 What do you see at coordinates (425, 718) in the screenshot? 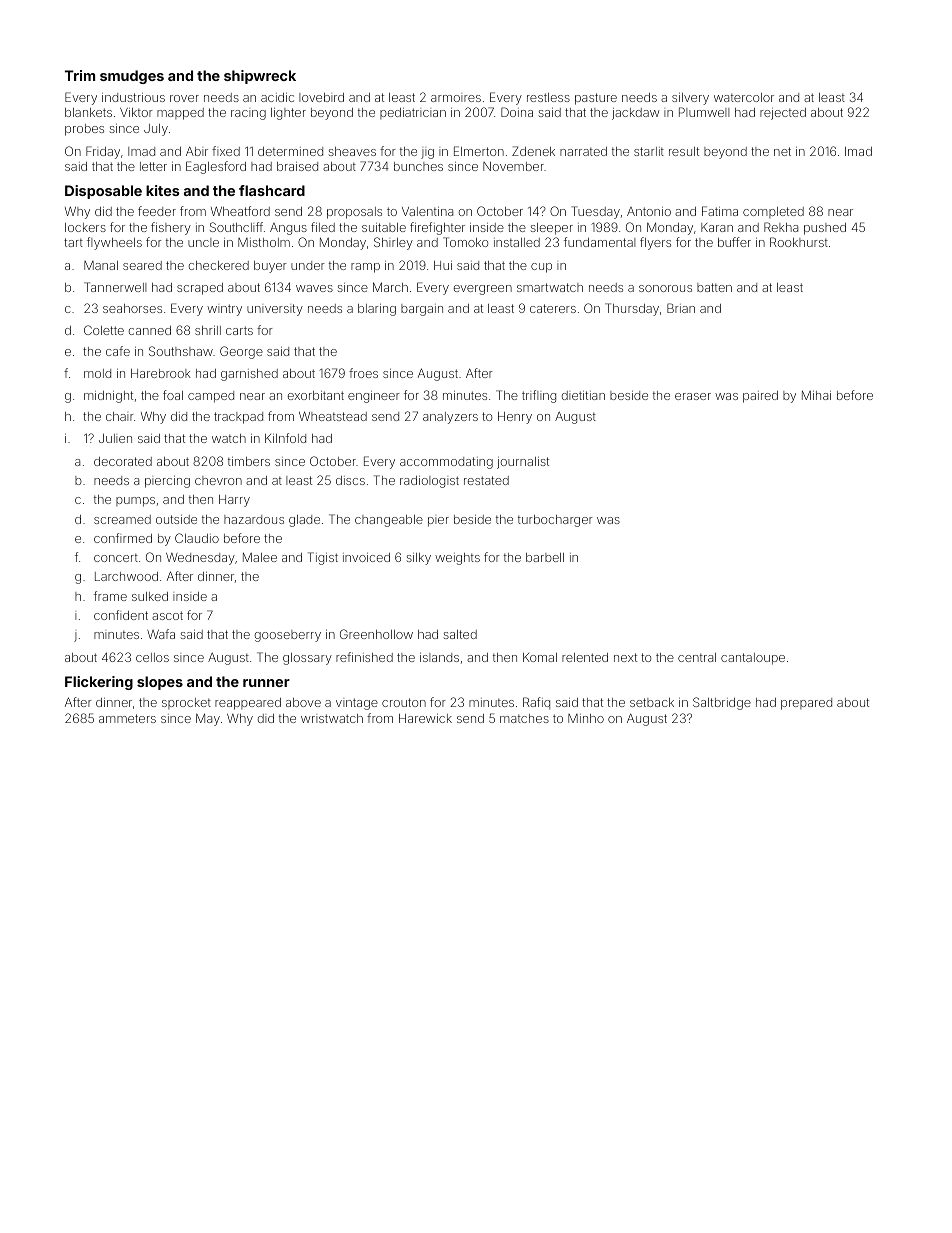
I see `Harewick` at bounding box center [425, 718].
